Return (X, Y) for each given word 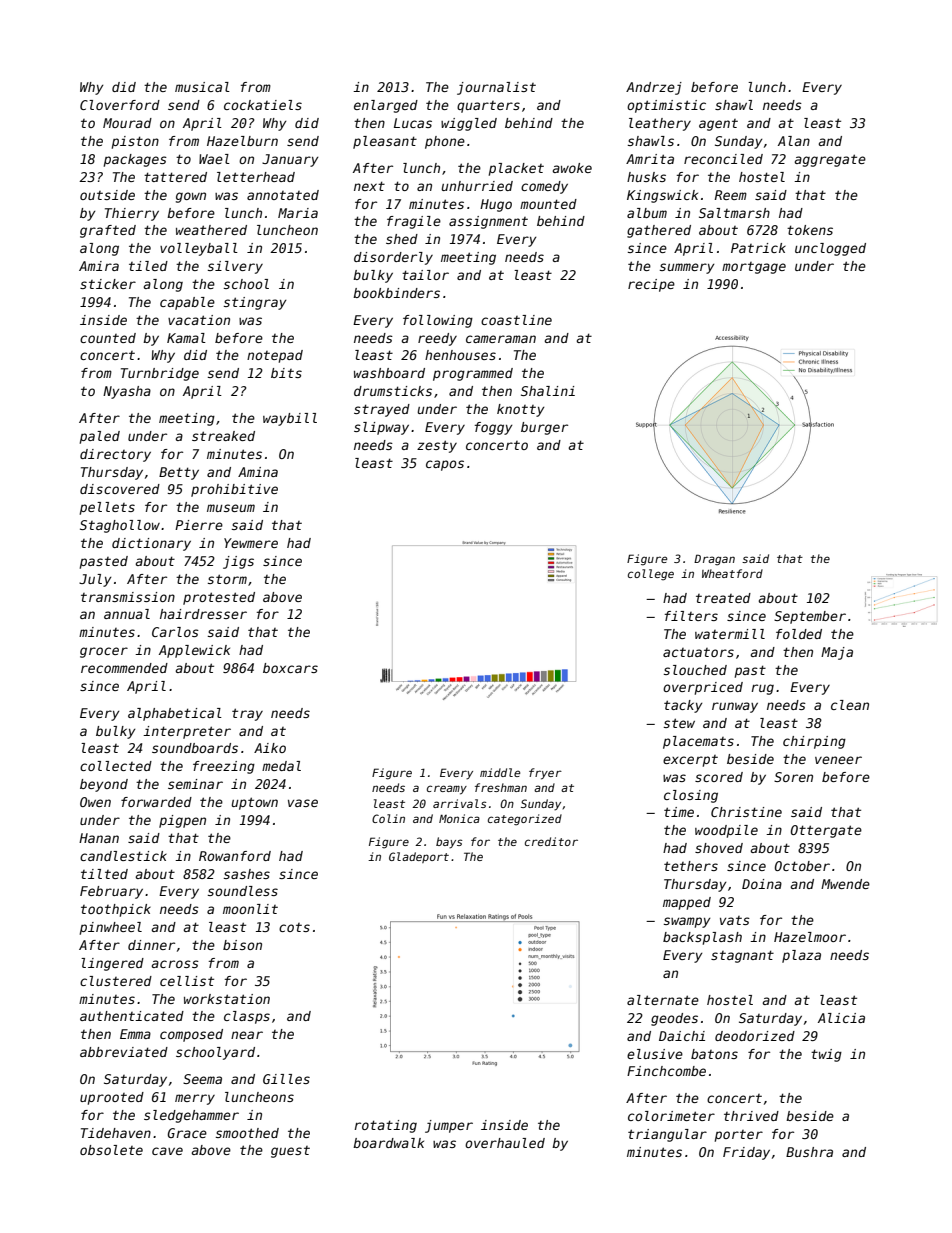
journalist (496, 88)
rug (762, 689)
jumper (449, 1126)
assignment (488, 222)
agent (718, 125)
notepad (275, 356)
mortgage (754, 268)
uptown (254, 803)
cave (167, 1151)
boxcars (290, 668)
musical (202, 87)
